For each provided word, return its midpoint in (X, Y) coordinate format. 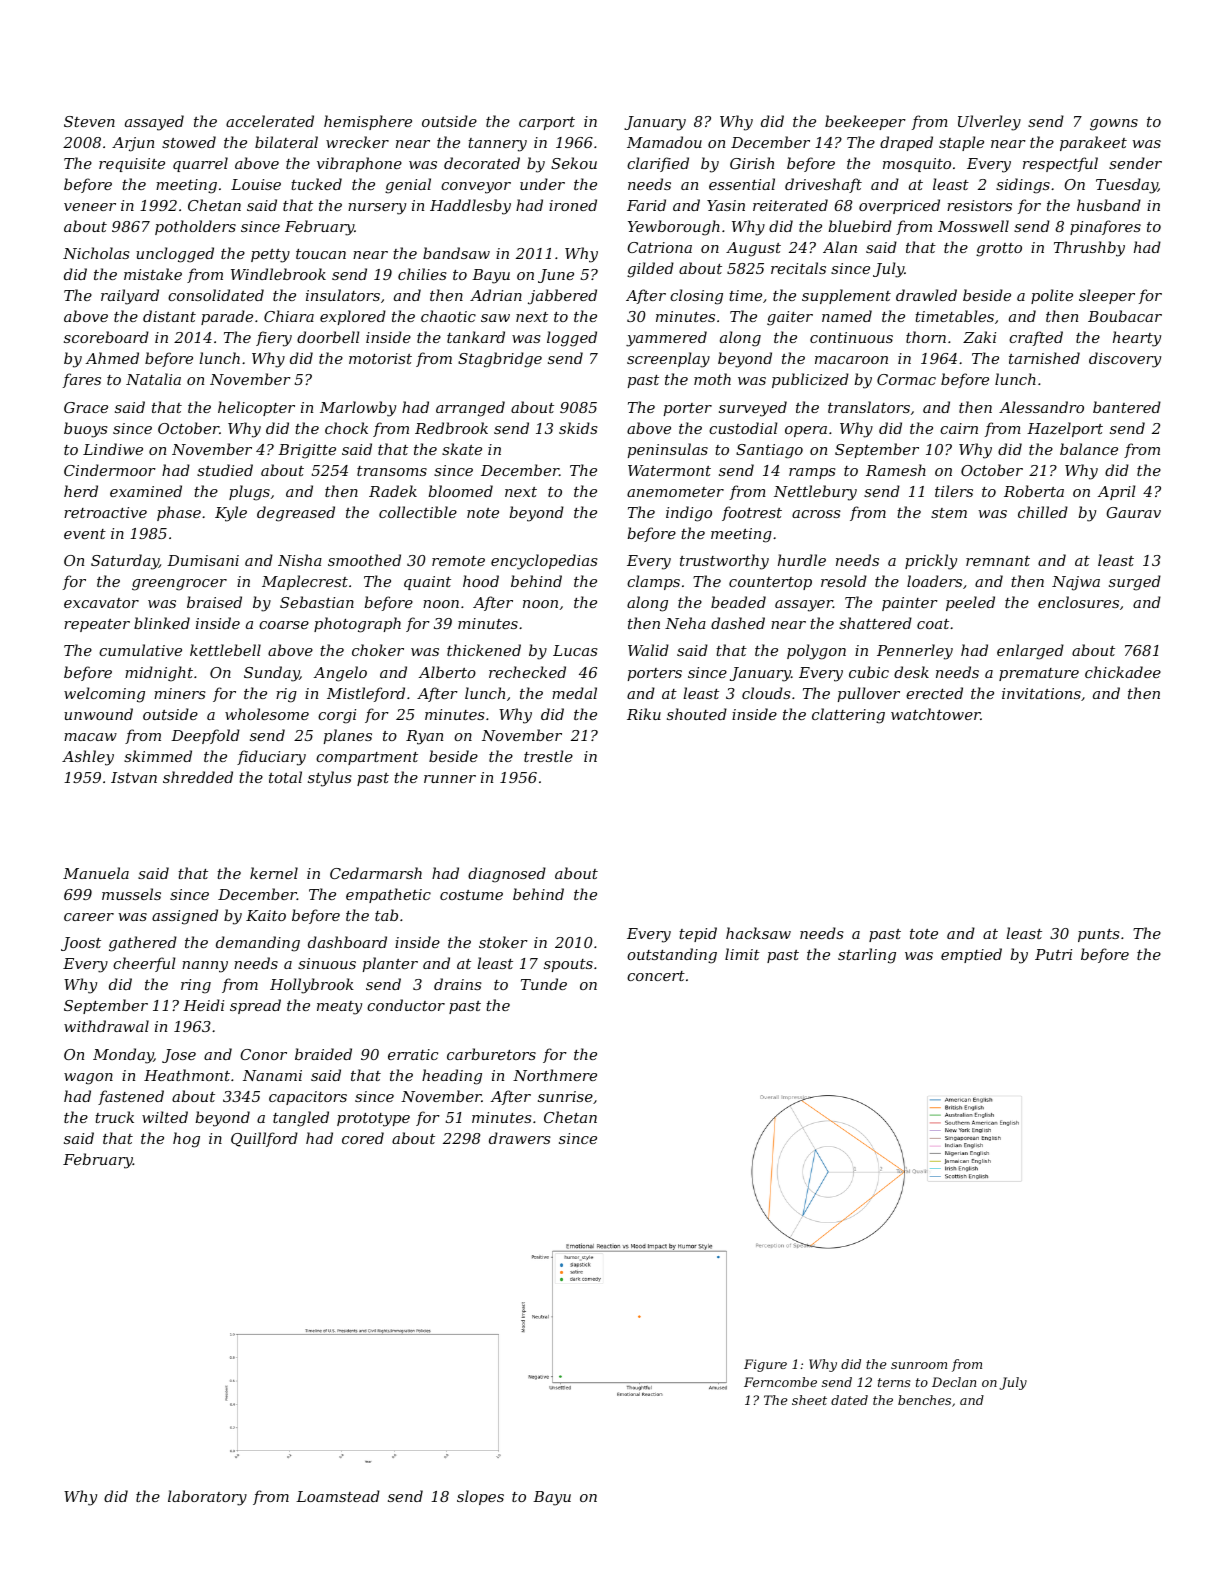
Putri (1053, 954)
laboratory (207, 1498)
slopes (480, 1497)
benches (924, 1400)
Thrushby (1089, 249)
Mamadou (664, 142)
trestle (548, 756)
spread (255, 1006)
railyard (130, 297)
